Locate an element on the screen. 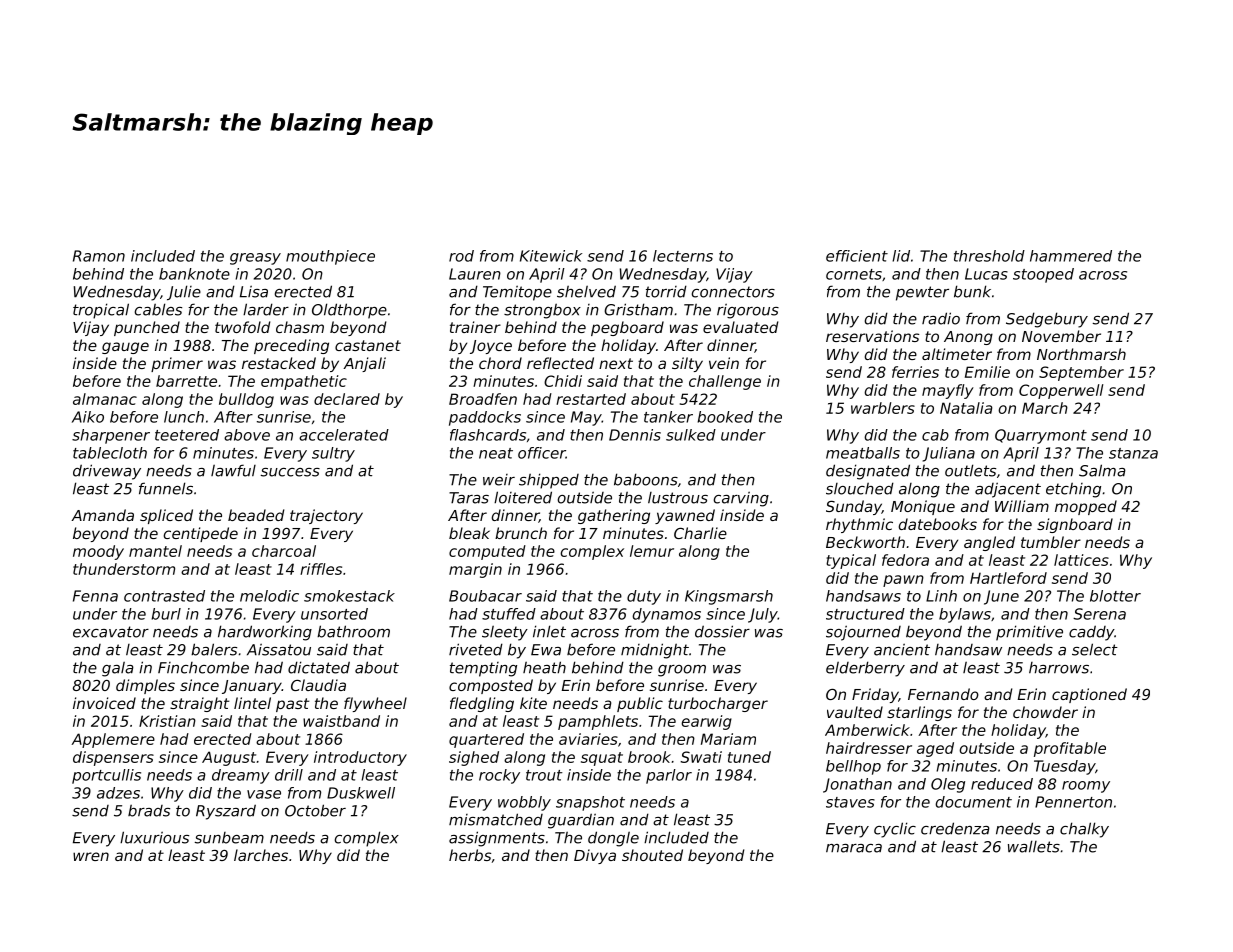 The width and height of the screenshot is (1233, 952). threshold is located at coordinates (989, 256).
